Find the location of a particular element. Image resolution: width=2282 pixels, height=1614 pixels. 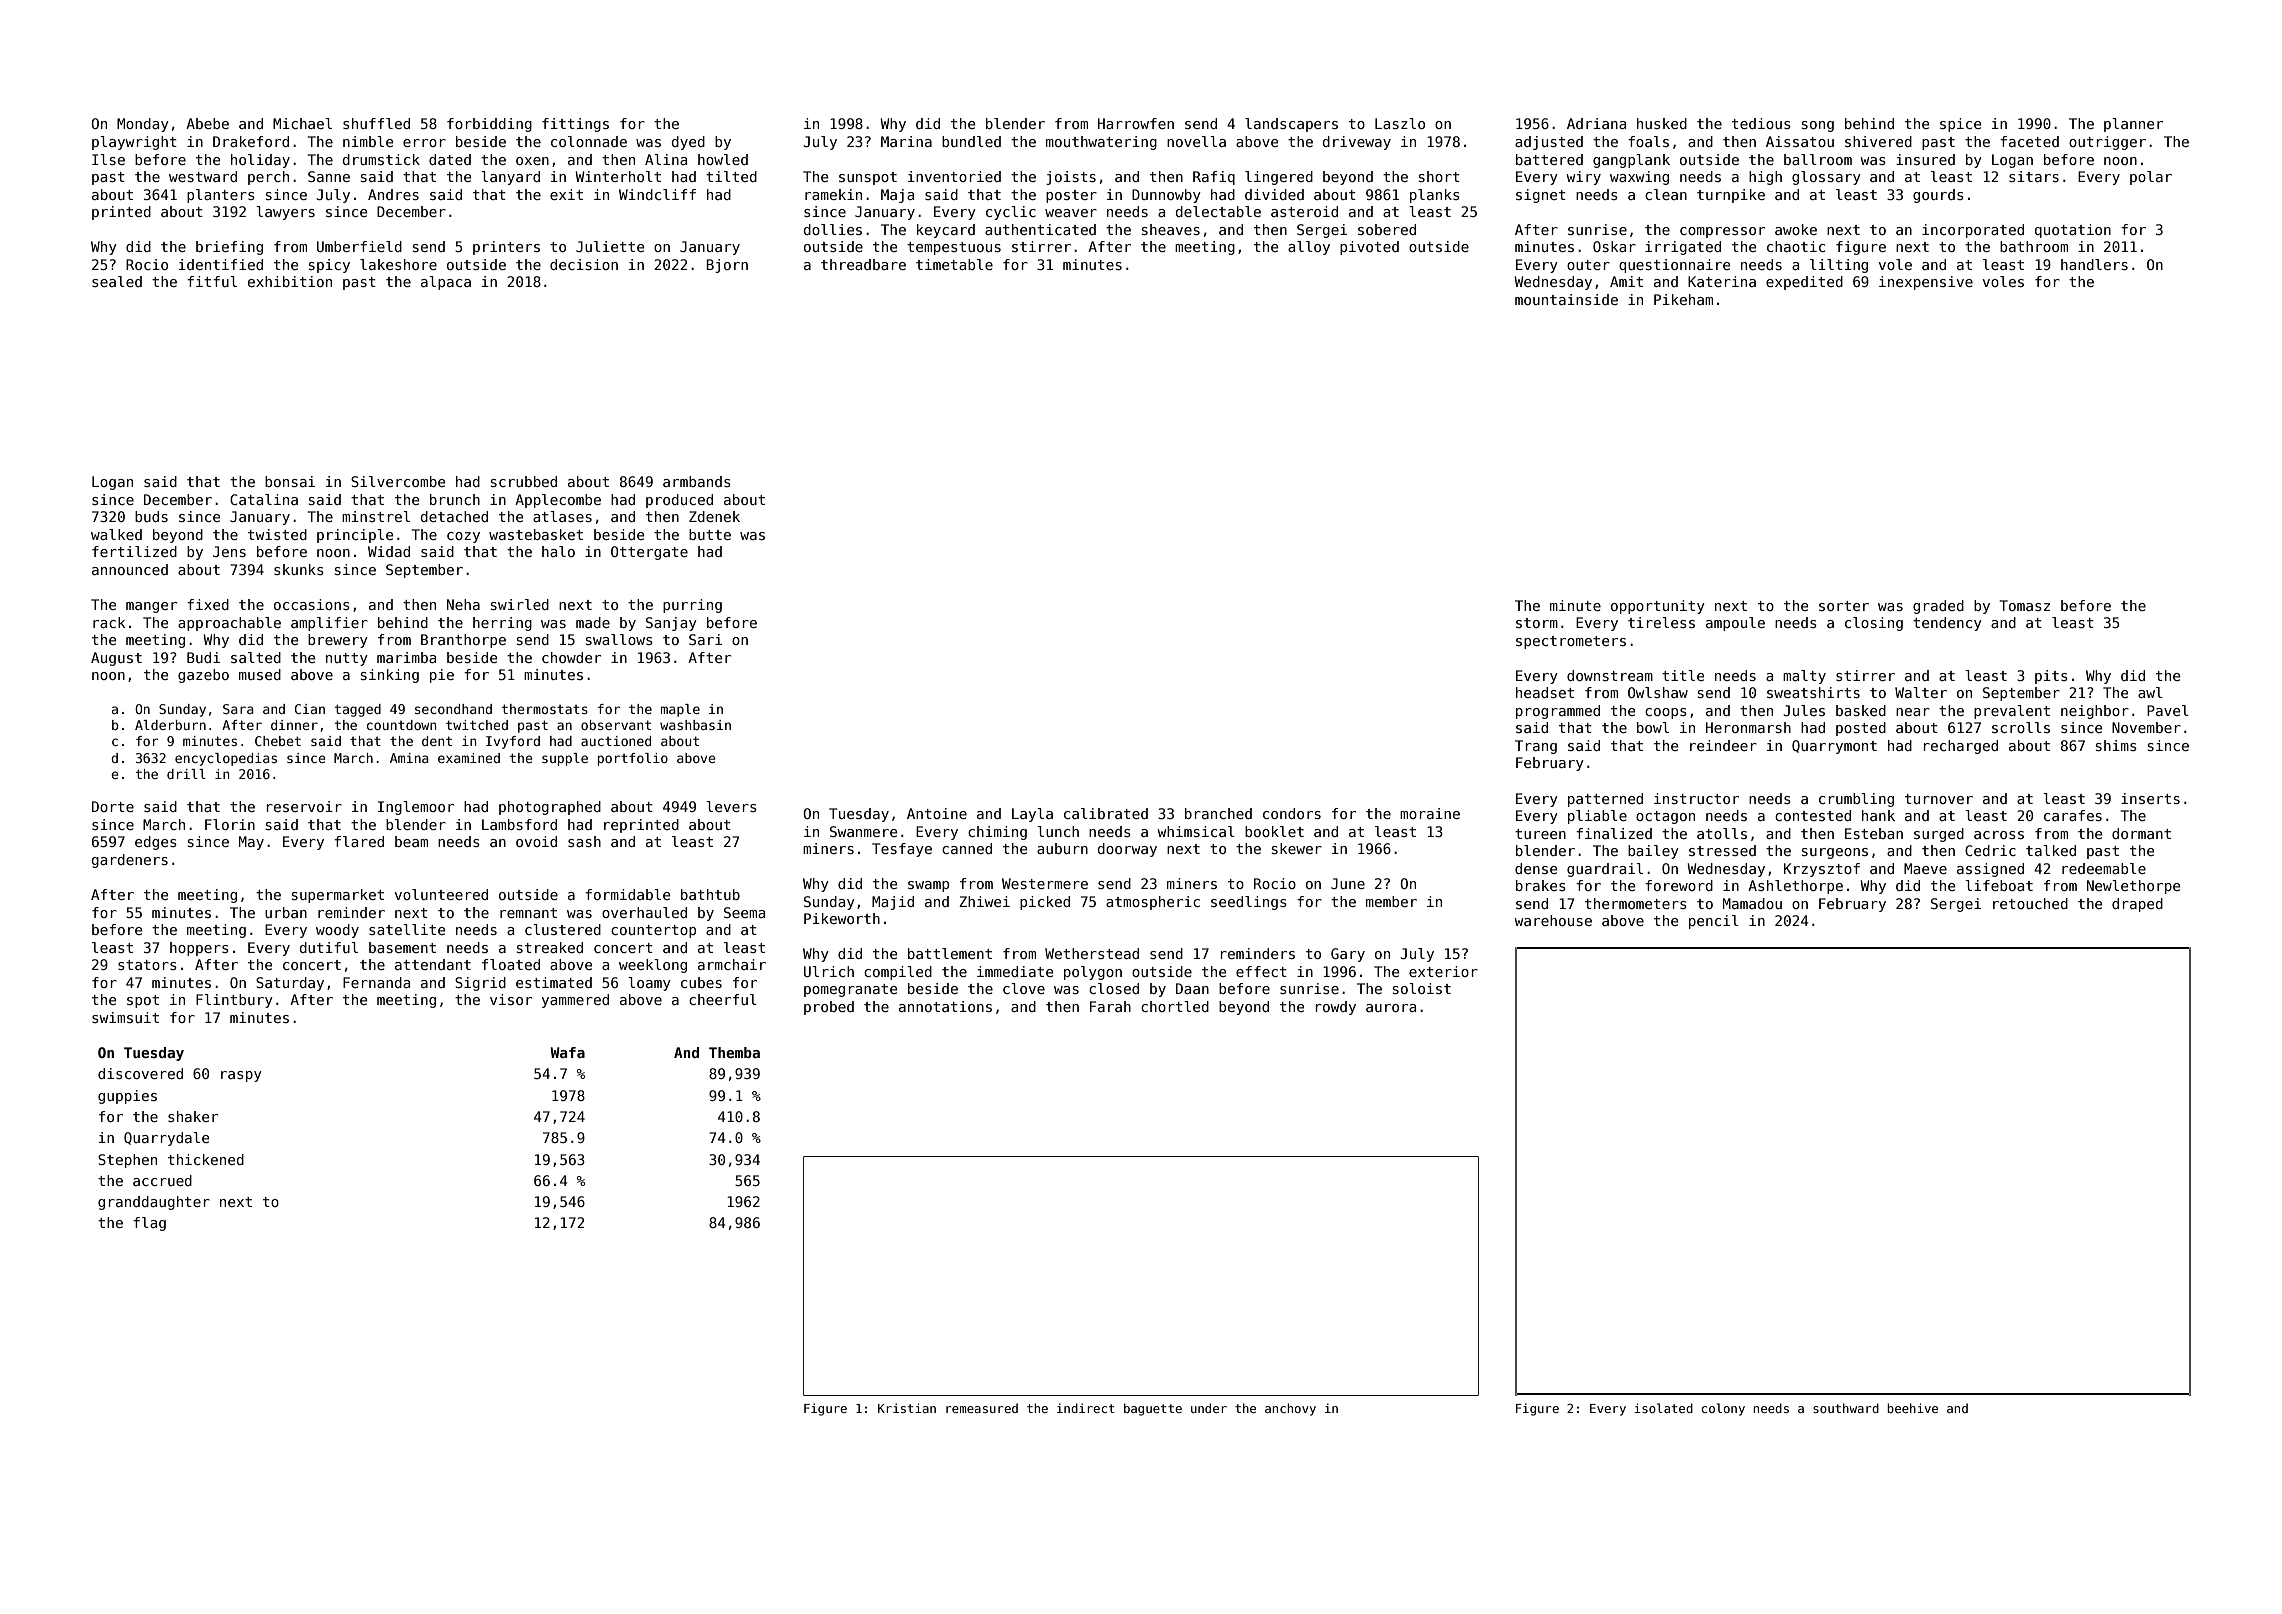

soloist is located at coordinates (1422, 988).
